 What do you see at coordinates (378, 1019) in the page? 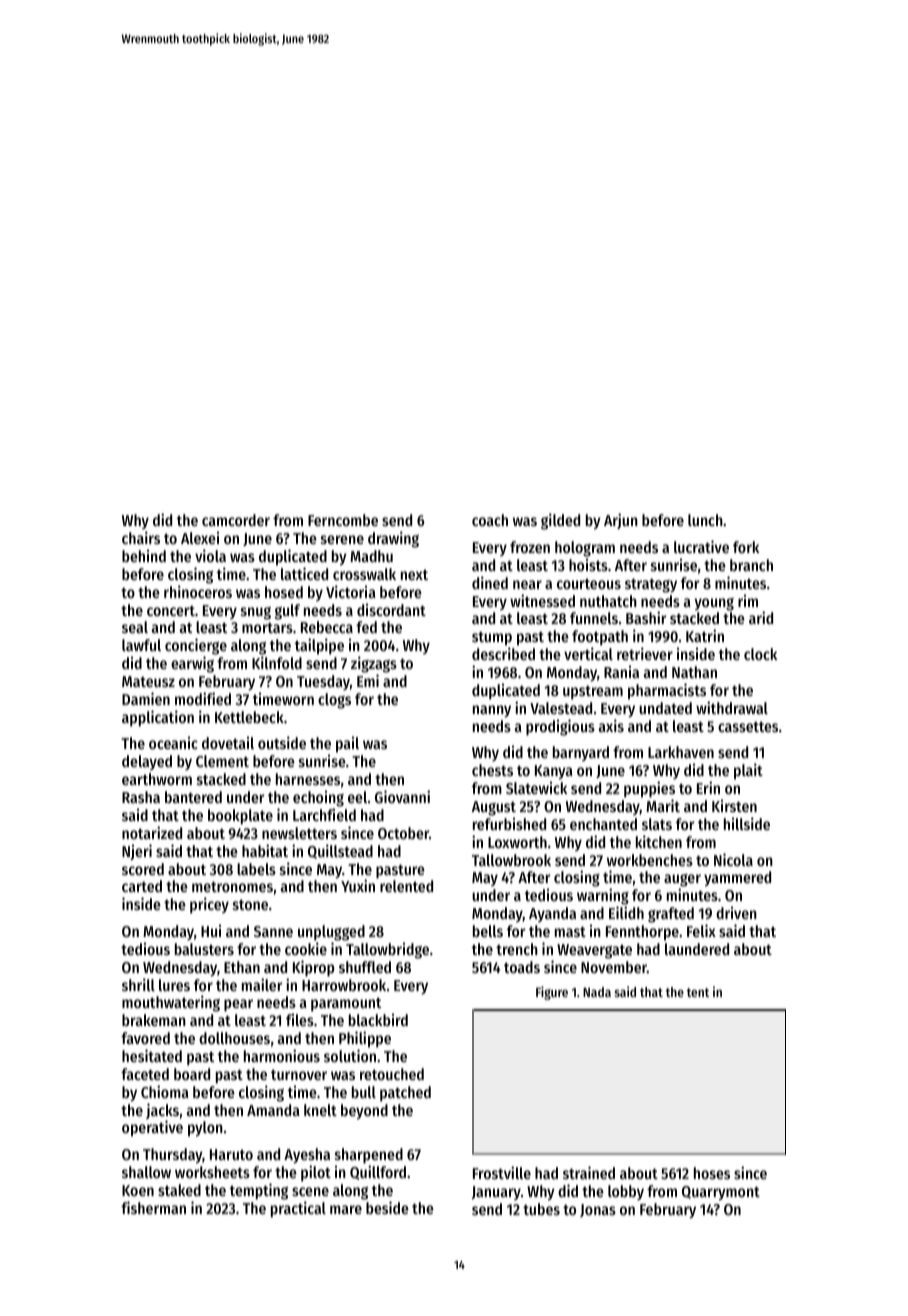
I see `blackbird` at bounding box center [378, 1019].
